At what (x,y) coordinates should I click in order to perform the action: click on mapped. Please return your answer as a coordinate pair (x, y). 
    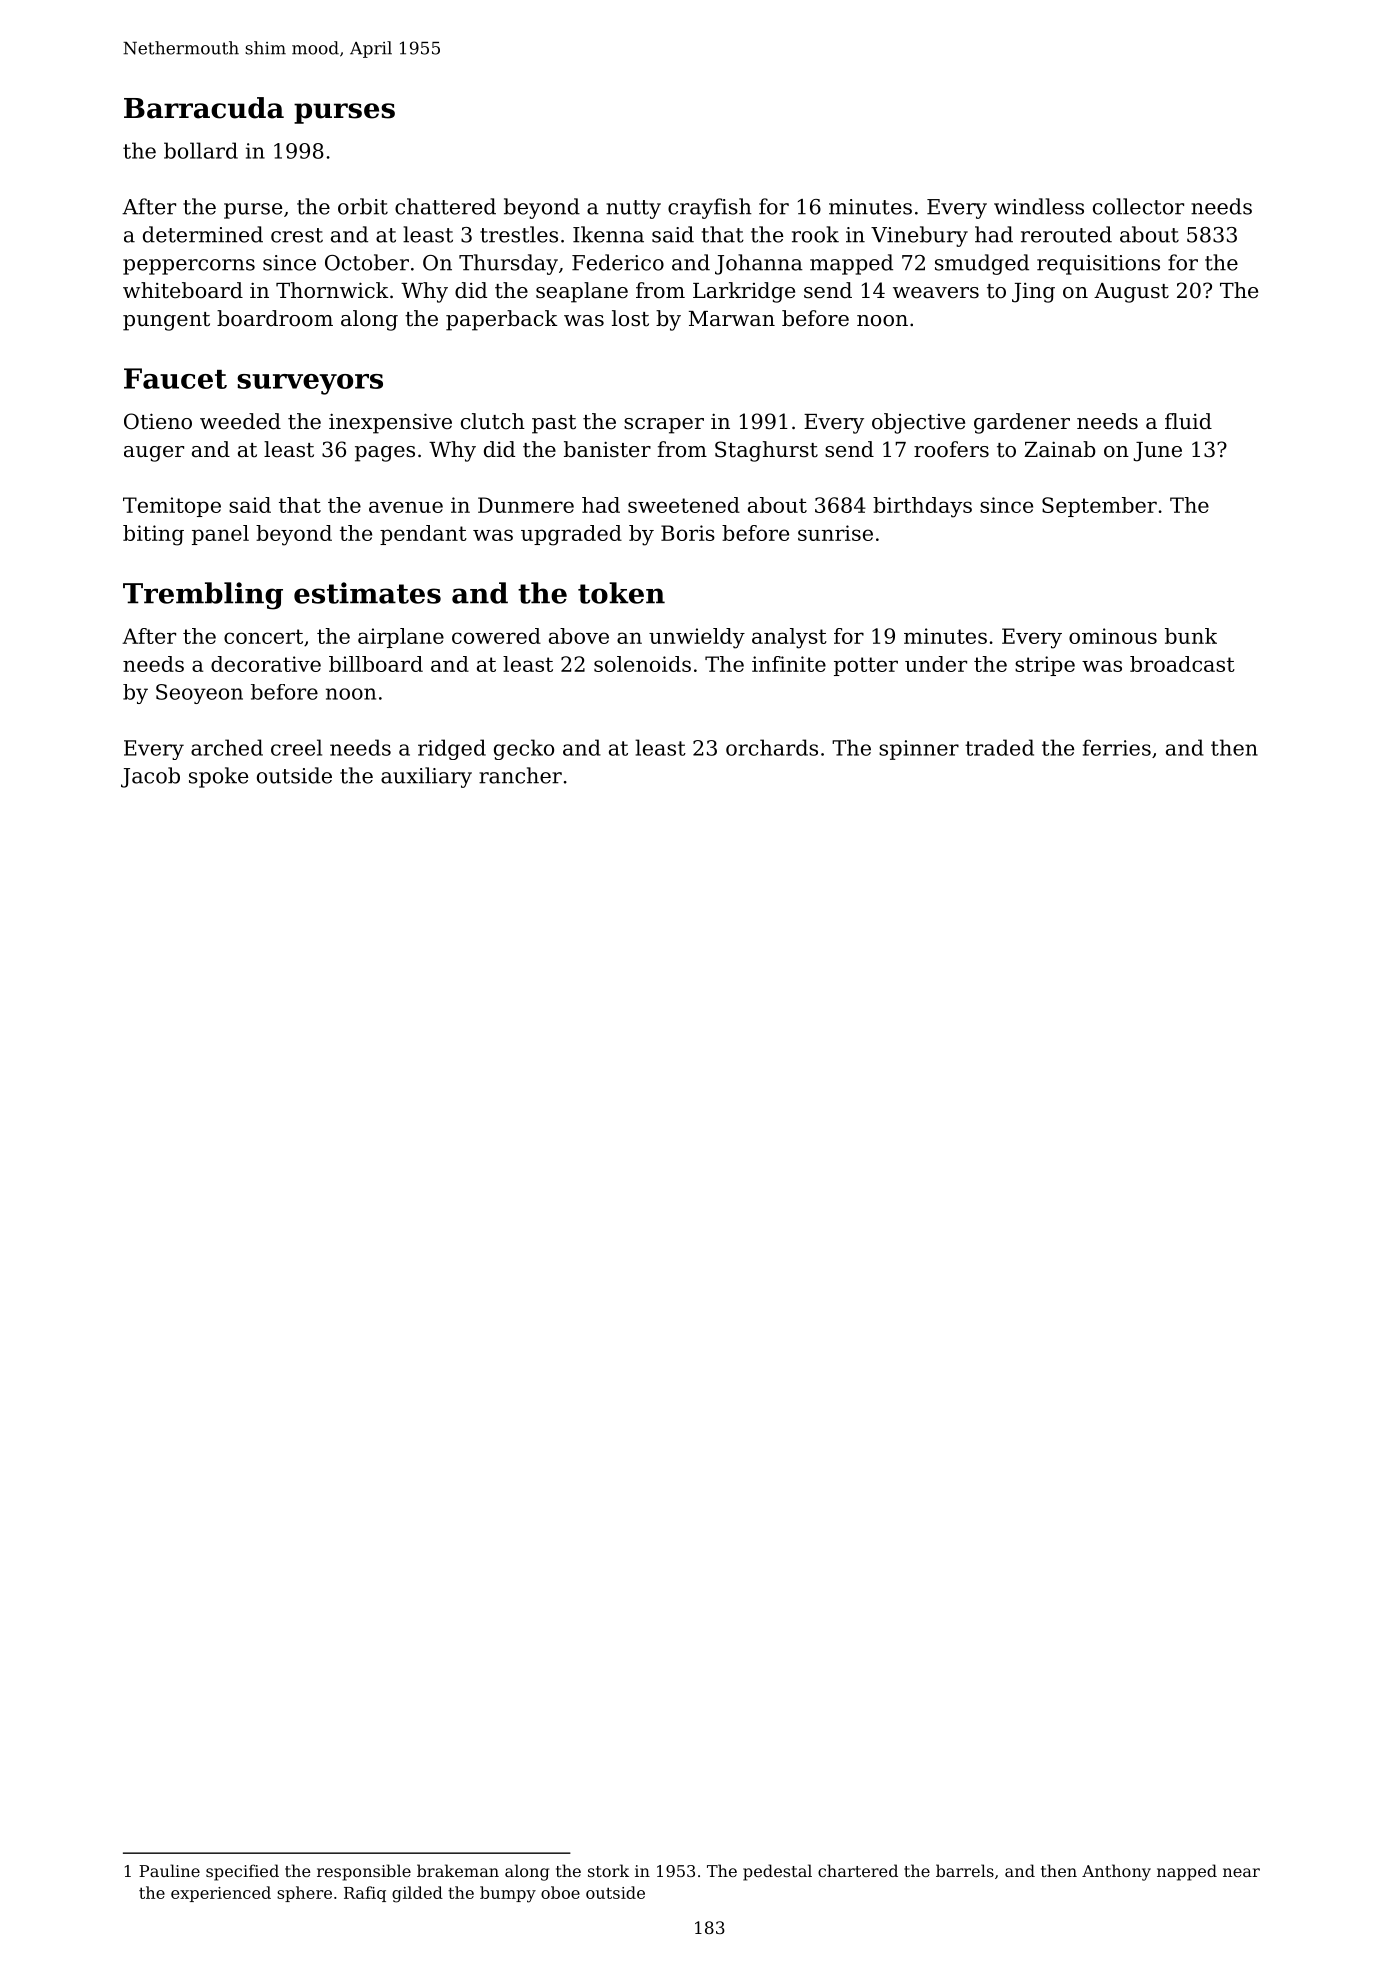
    Looking at the image, I should click on (851, 264).
